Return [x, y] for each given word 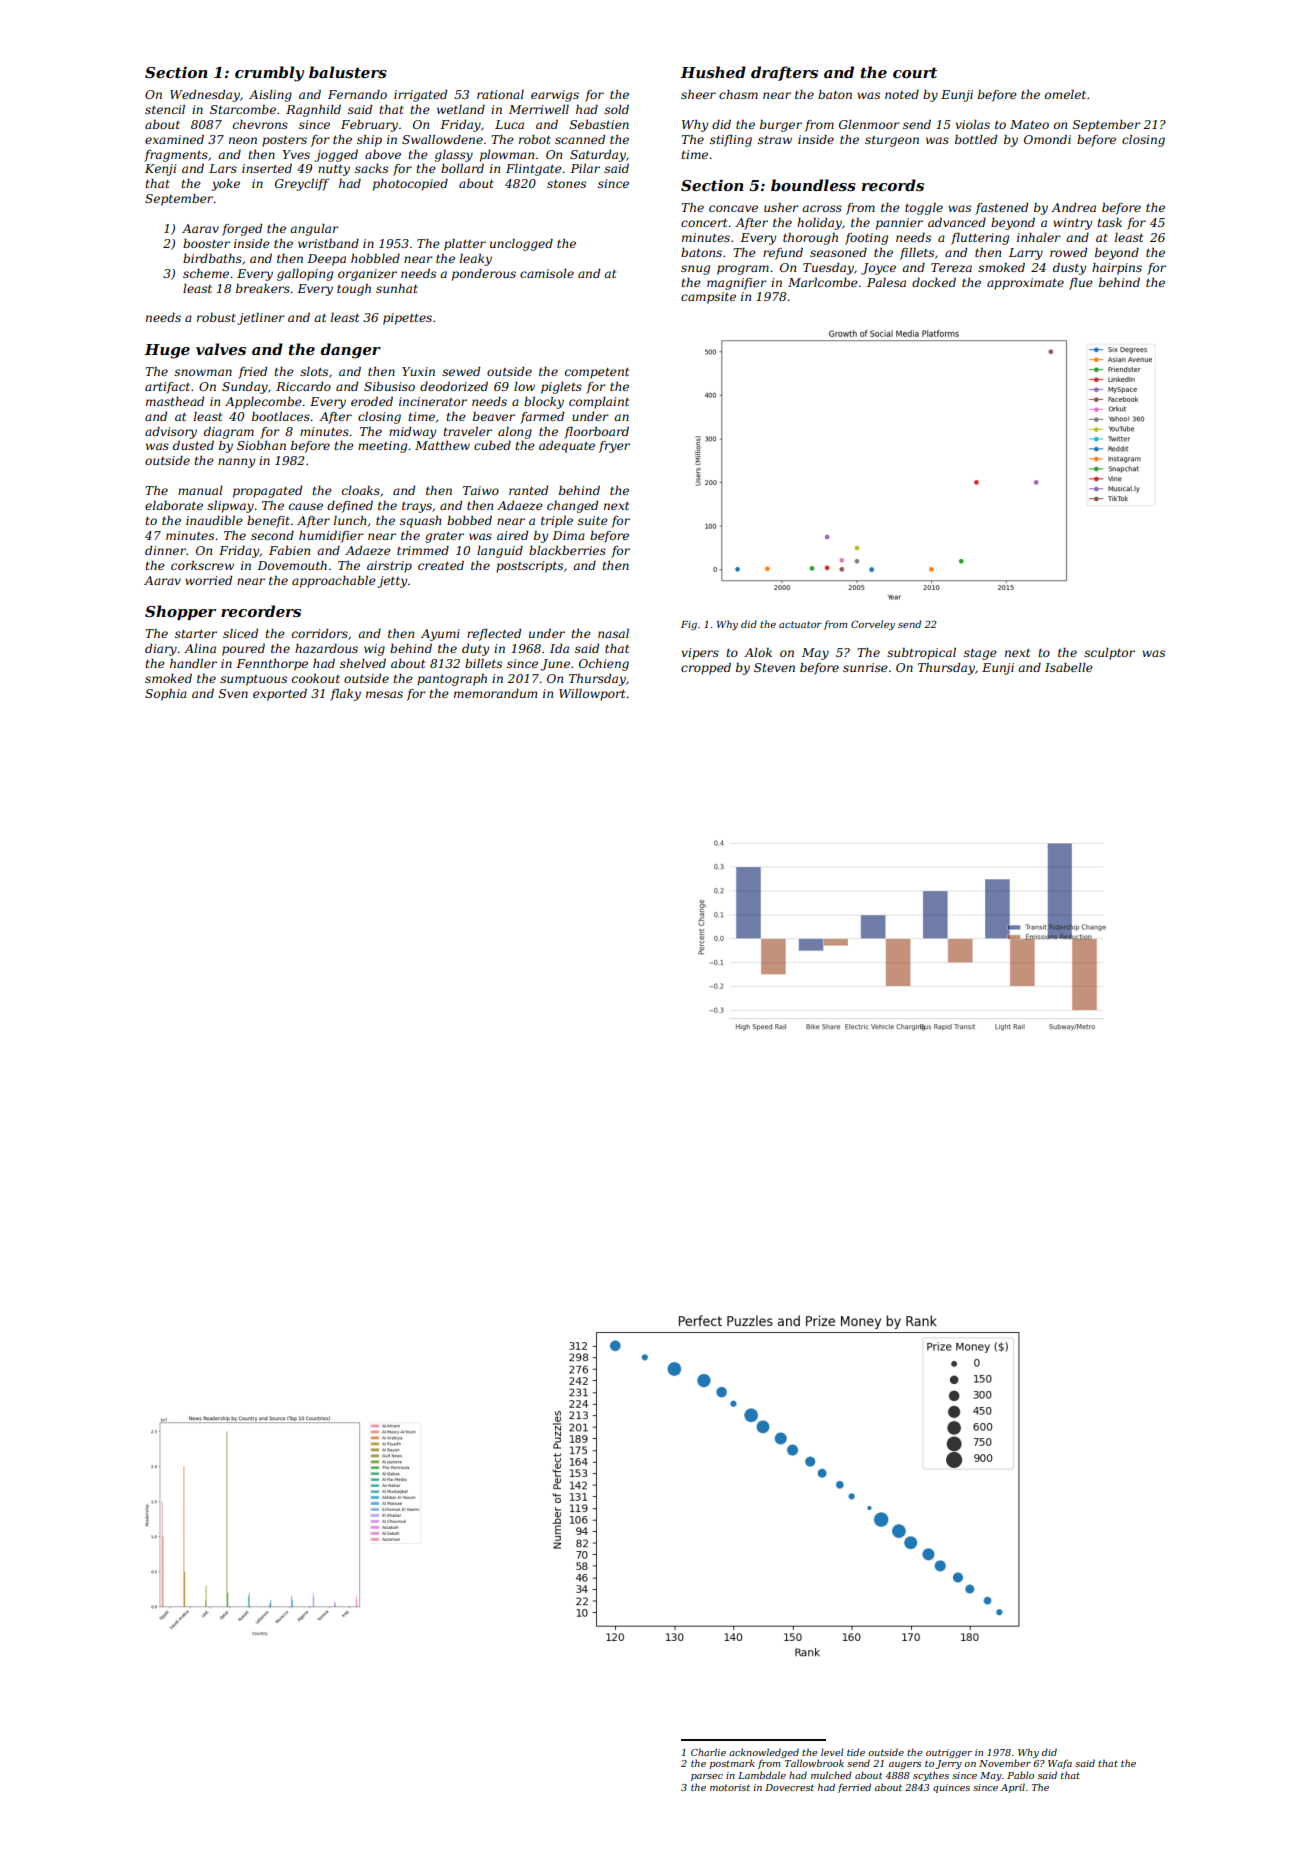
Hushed [713, 72]
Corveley [873, 625]
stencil [165, 109]
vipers [700, 654]
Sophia [166, 695]
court [915, 73]
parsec [707, 1777]
